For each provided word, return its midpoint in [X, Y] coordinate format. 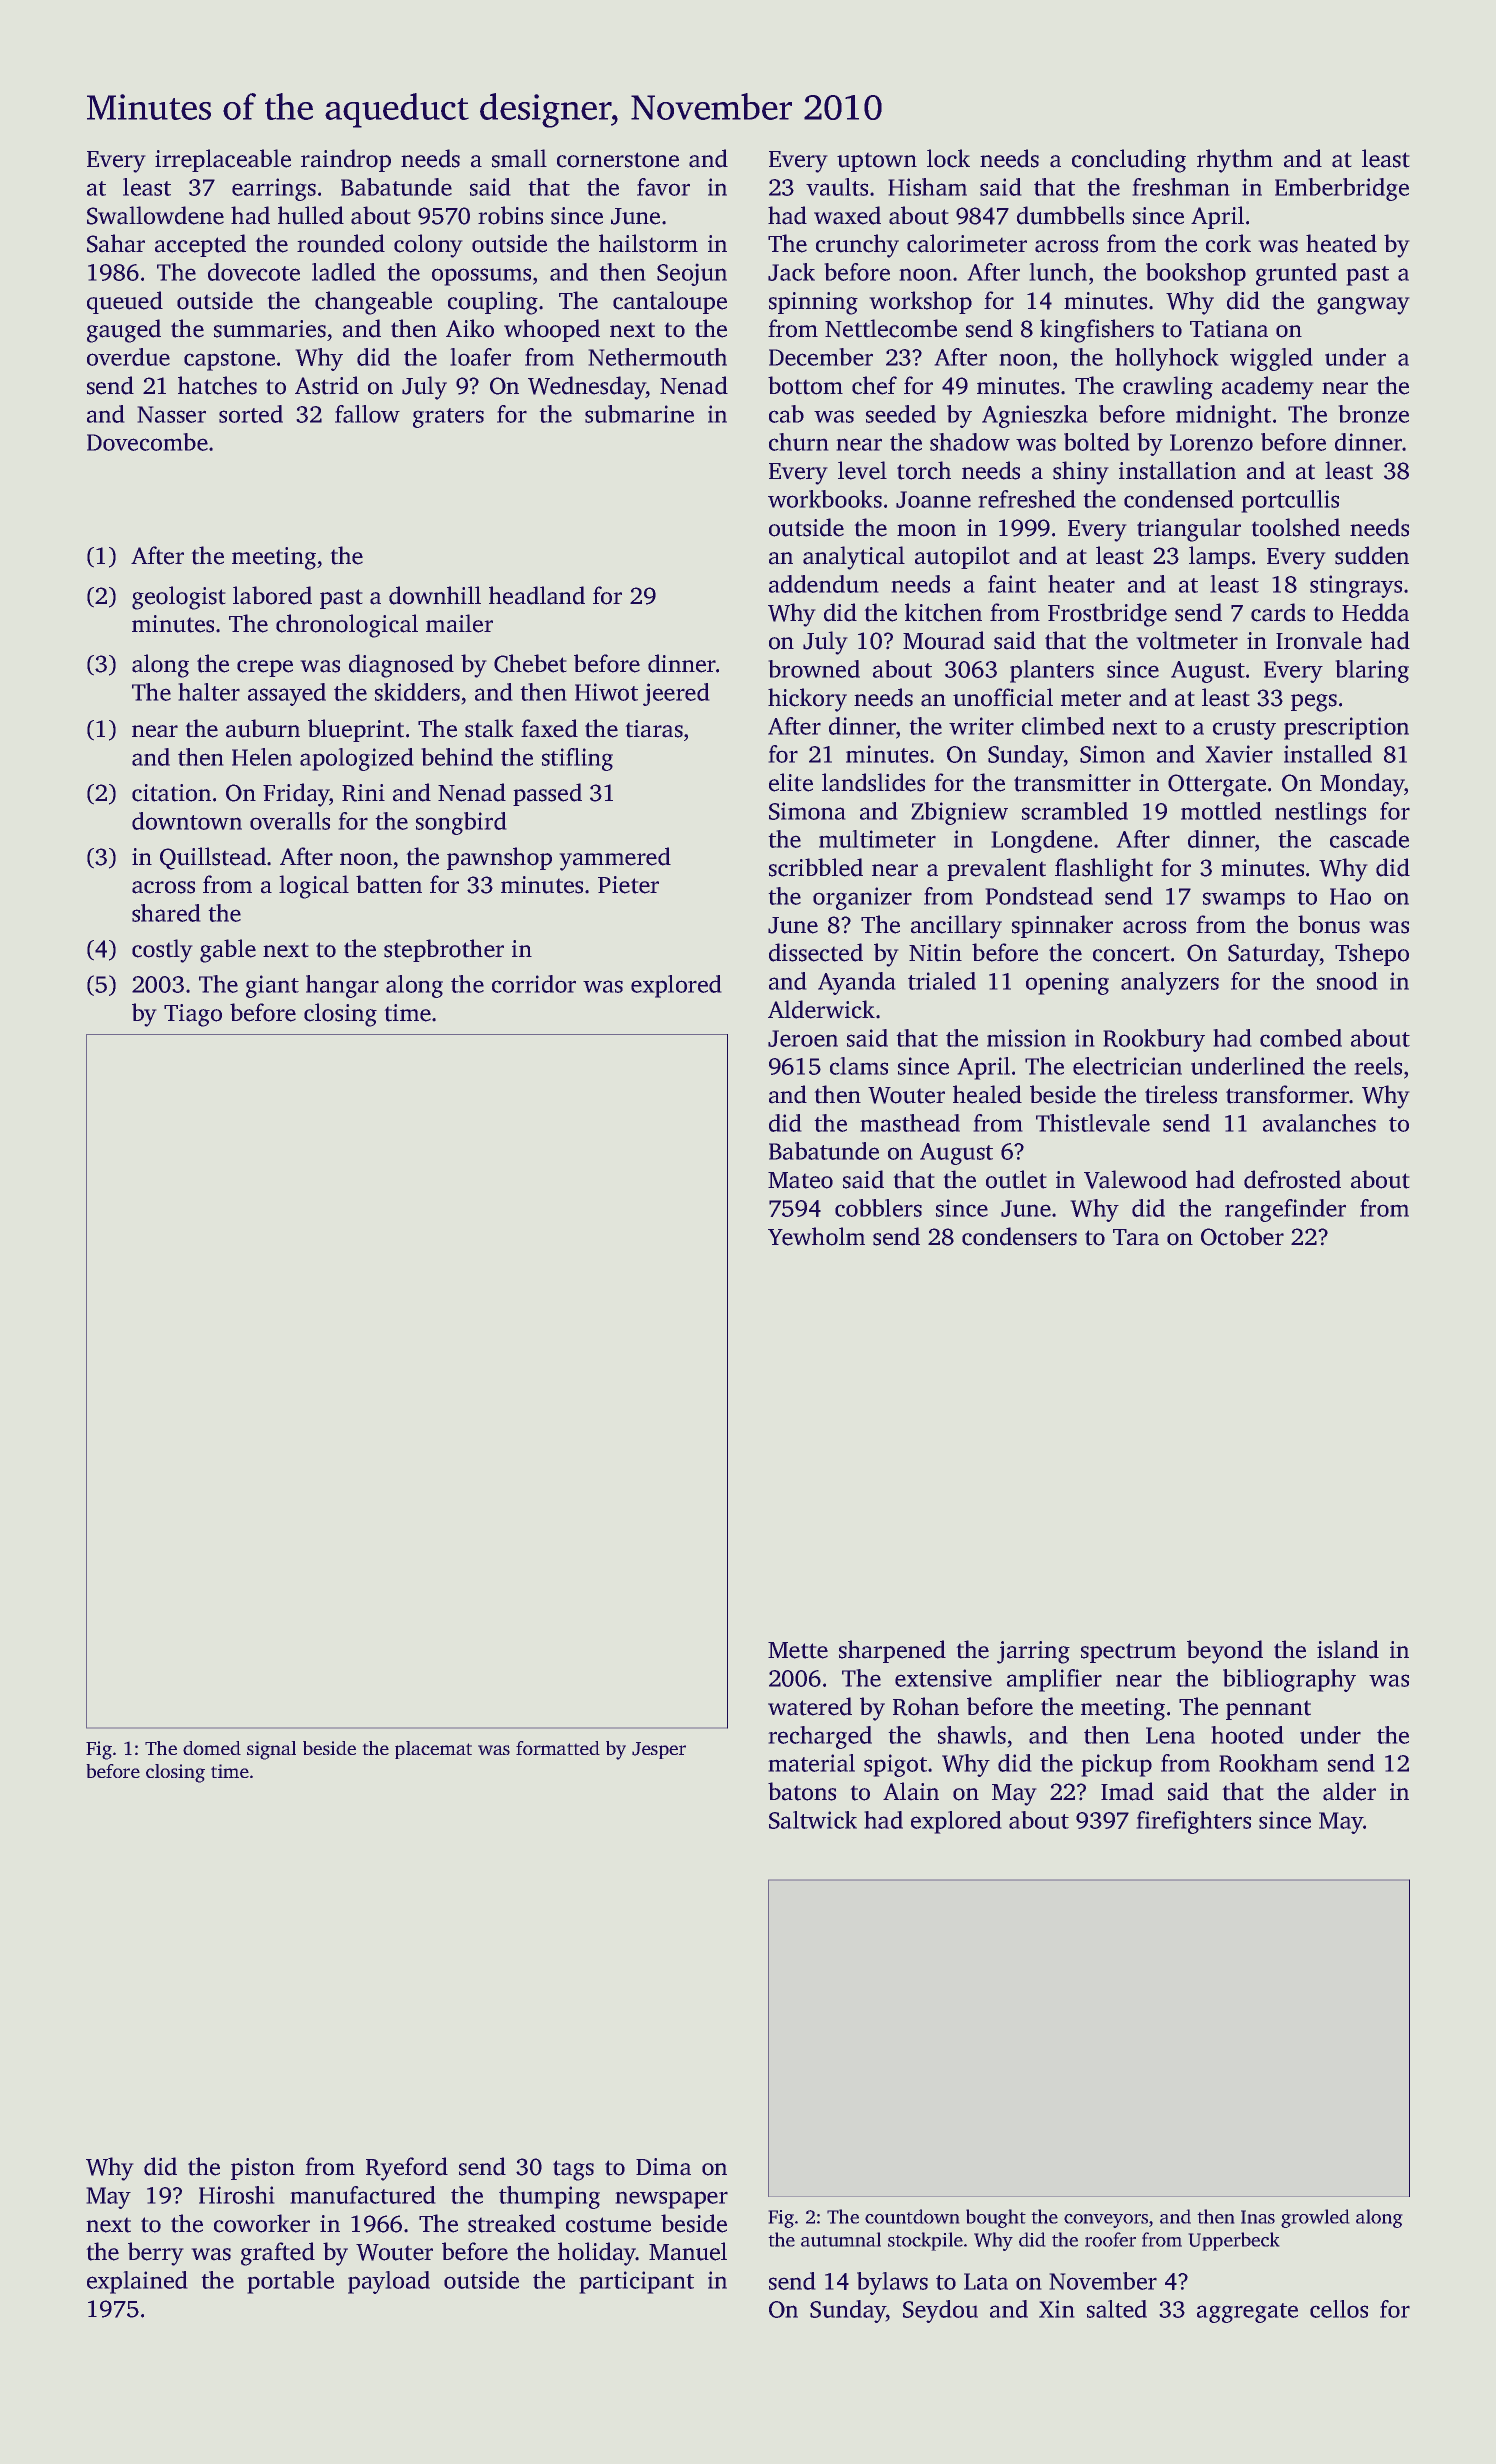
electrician [1127, 1066]
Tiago [193, 1015]
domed [212, 1748]
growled [1315, 2218]
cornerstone [618, 160]
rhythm [1235, 161]
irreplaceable [223, 160]
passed [547, 794]
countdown [912, 2216]
